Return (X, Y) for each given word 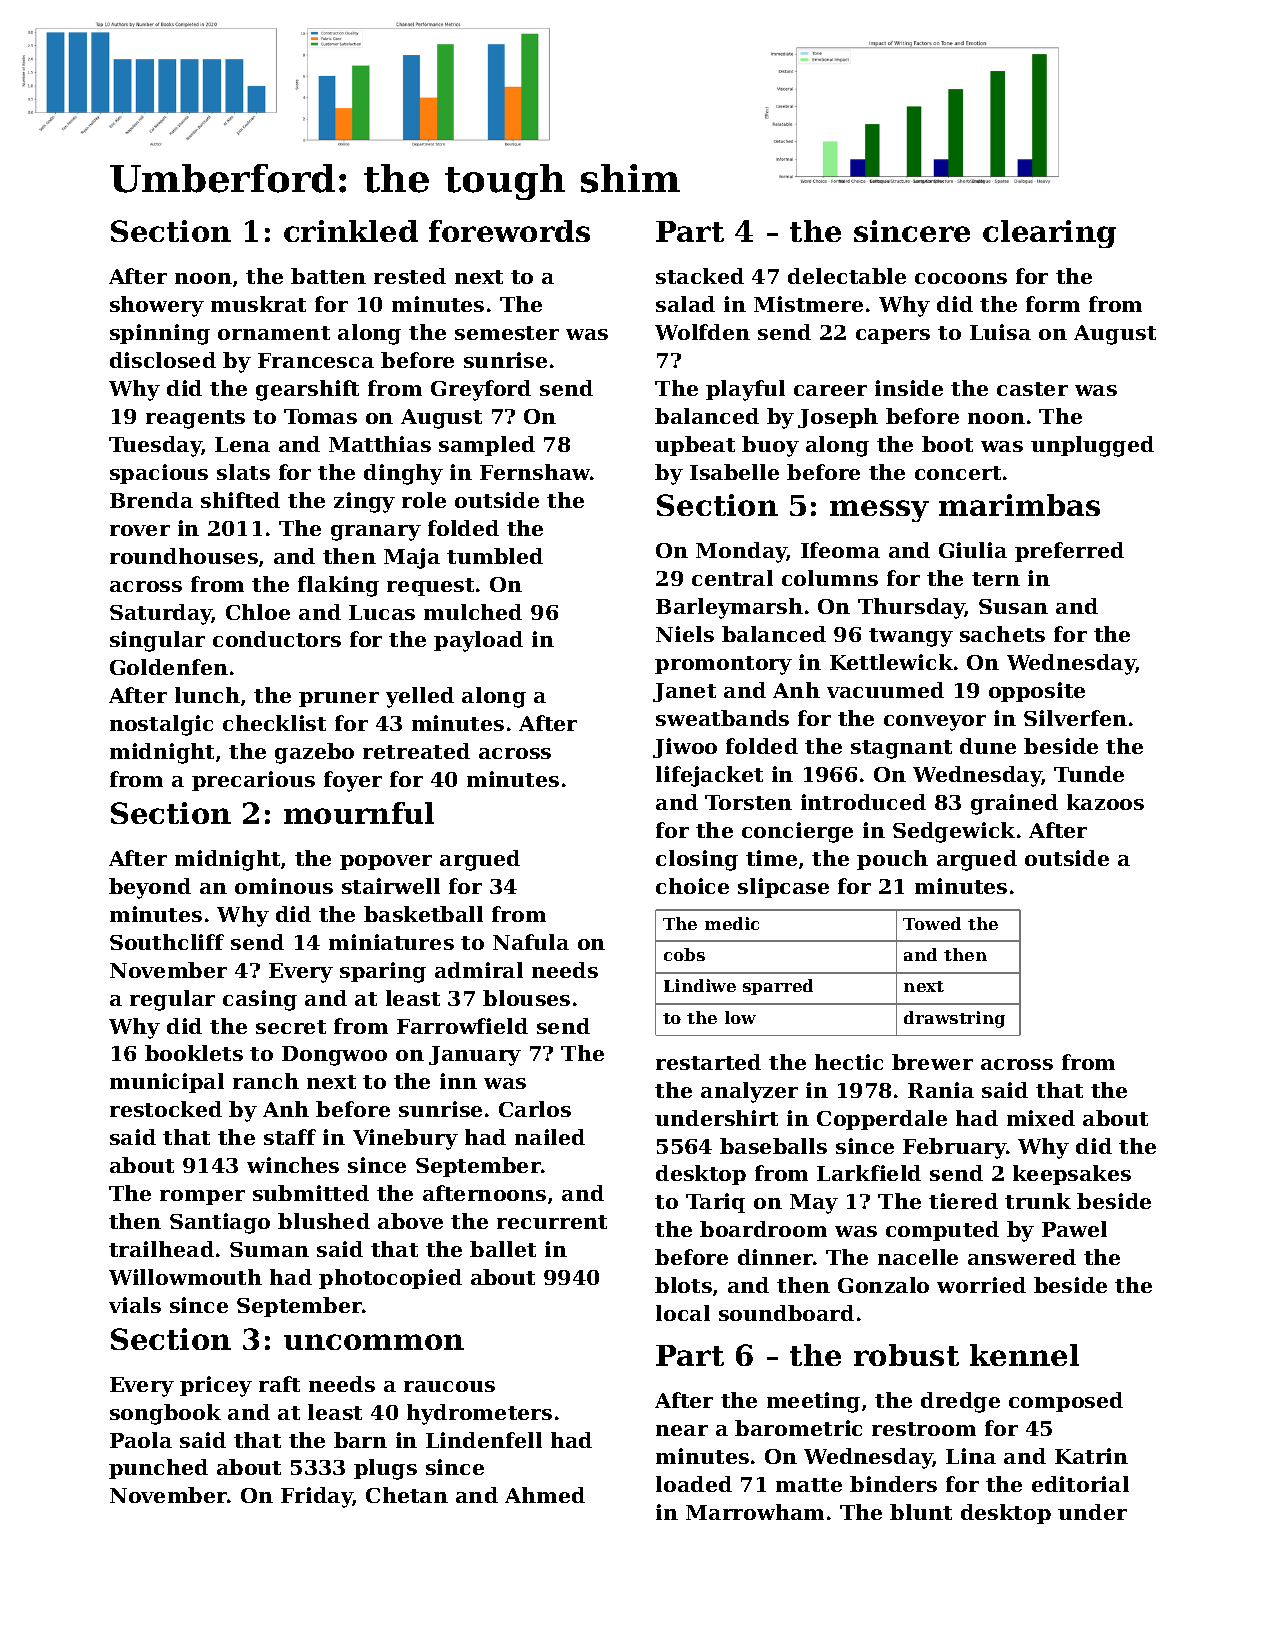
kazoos (1105, 802)
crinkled (351, 231)
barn (360, 1440)
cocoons (961, 278)
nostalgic (161, 725)
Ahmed (545, 1495)
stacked (700, 276)
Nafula (531, 942)
